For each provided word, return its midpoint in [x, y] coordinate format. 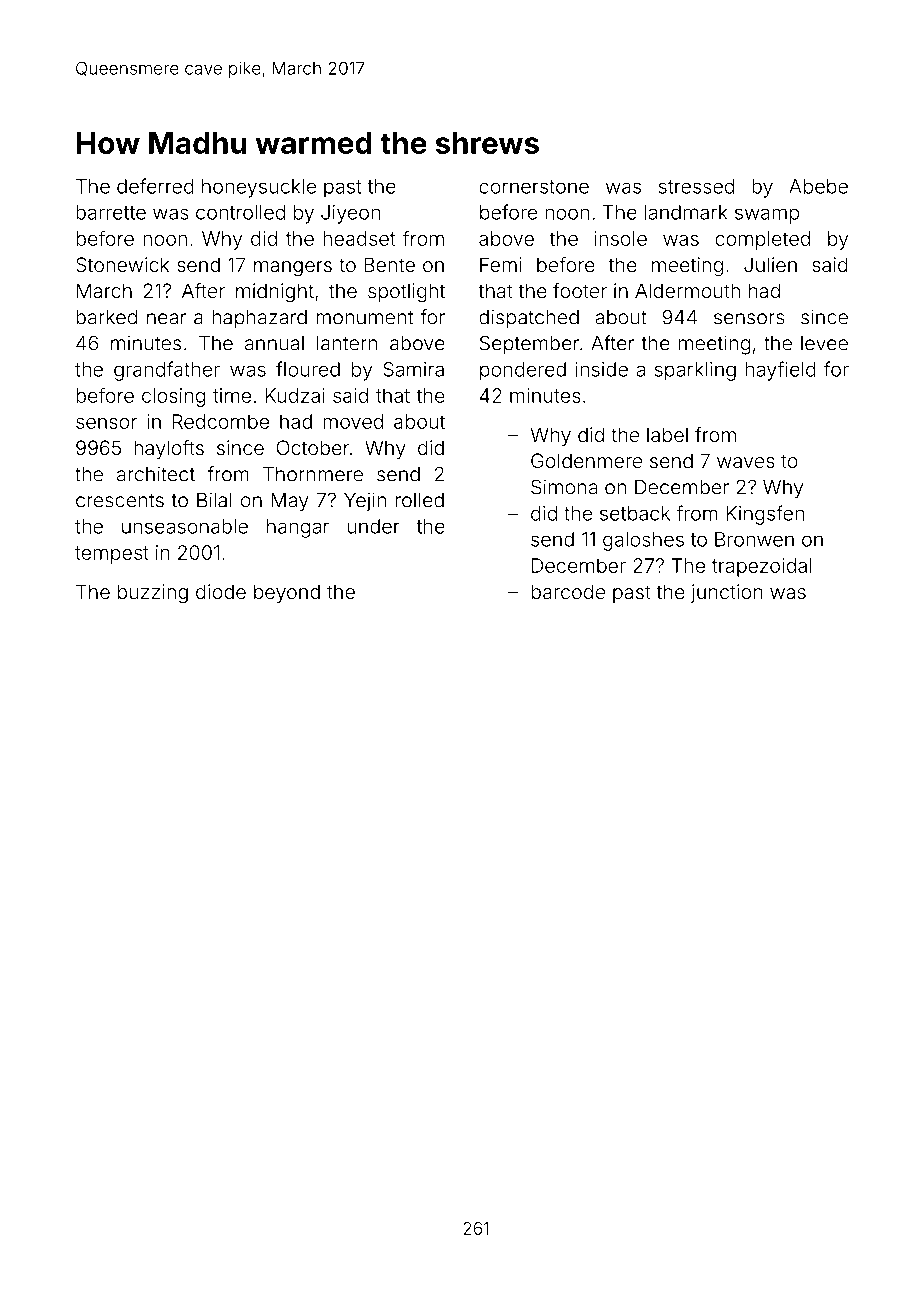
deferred [155, 186]
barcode [568, 591]
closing [173, 397]
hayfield [780, 371]
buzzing [153, 594]
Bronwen [754, 539]
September [529, 345]
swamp [767, 216]
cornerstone [534, 187]
